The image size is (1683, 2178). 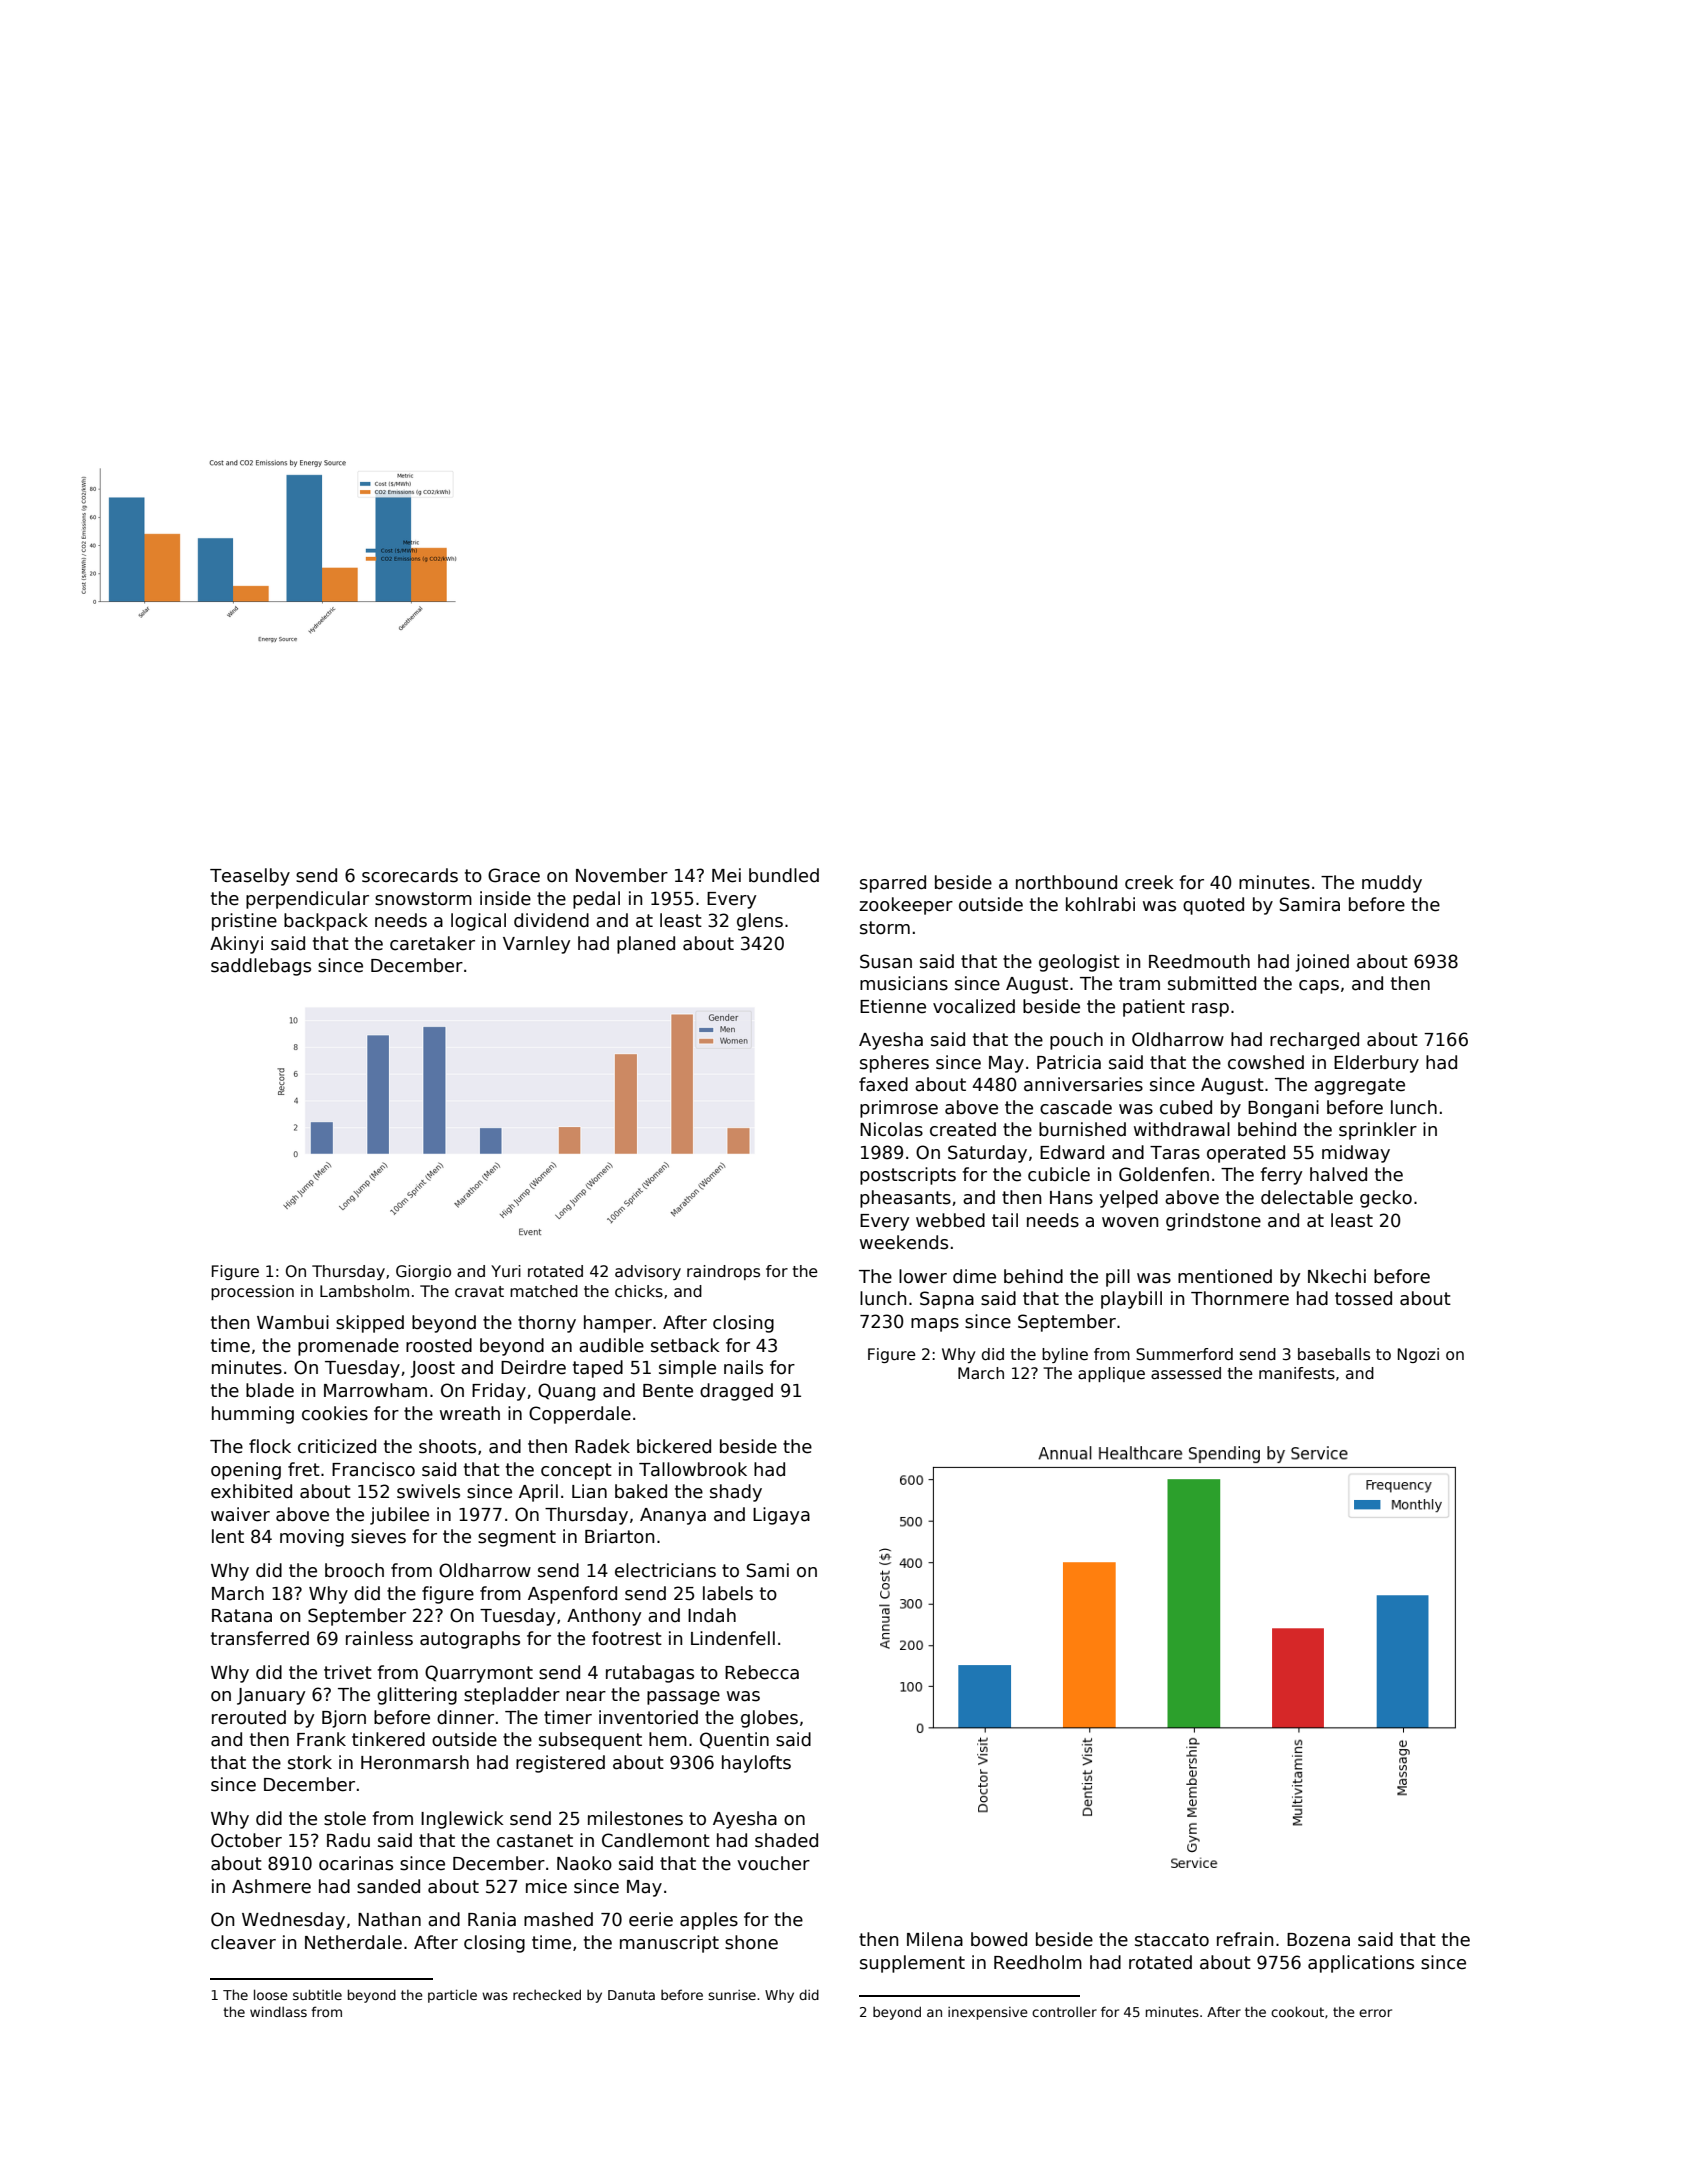 What do you see at coordinates (1066, 882) in the screenshot?
I see `northbound` at bounding box center [1066, 882].
